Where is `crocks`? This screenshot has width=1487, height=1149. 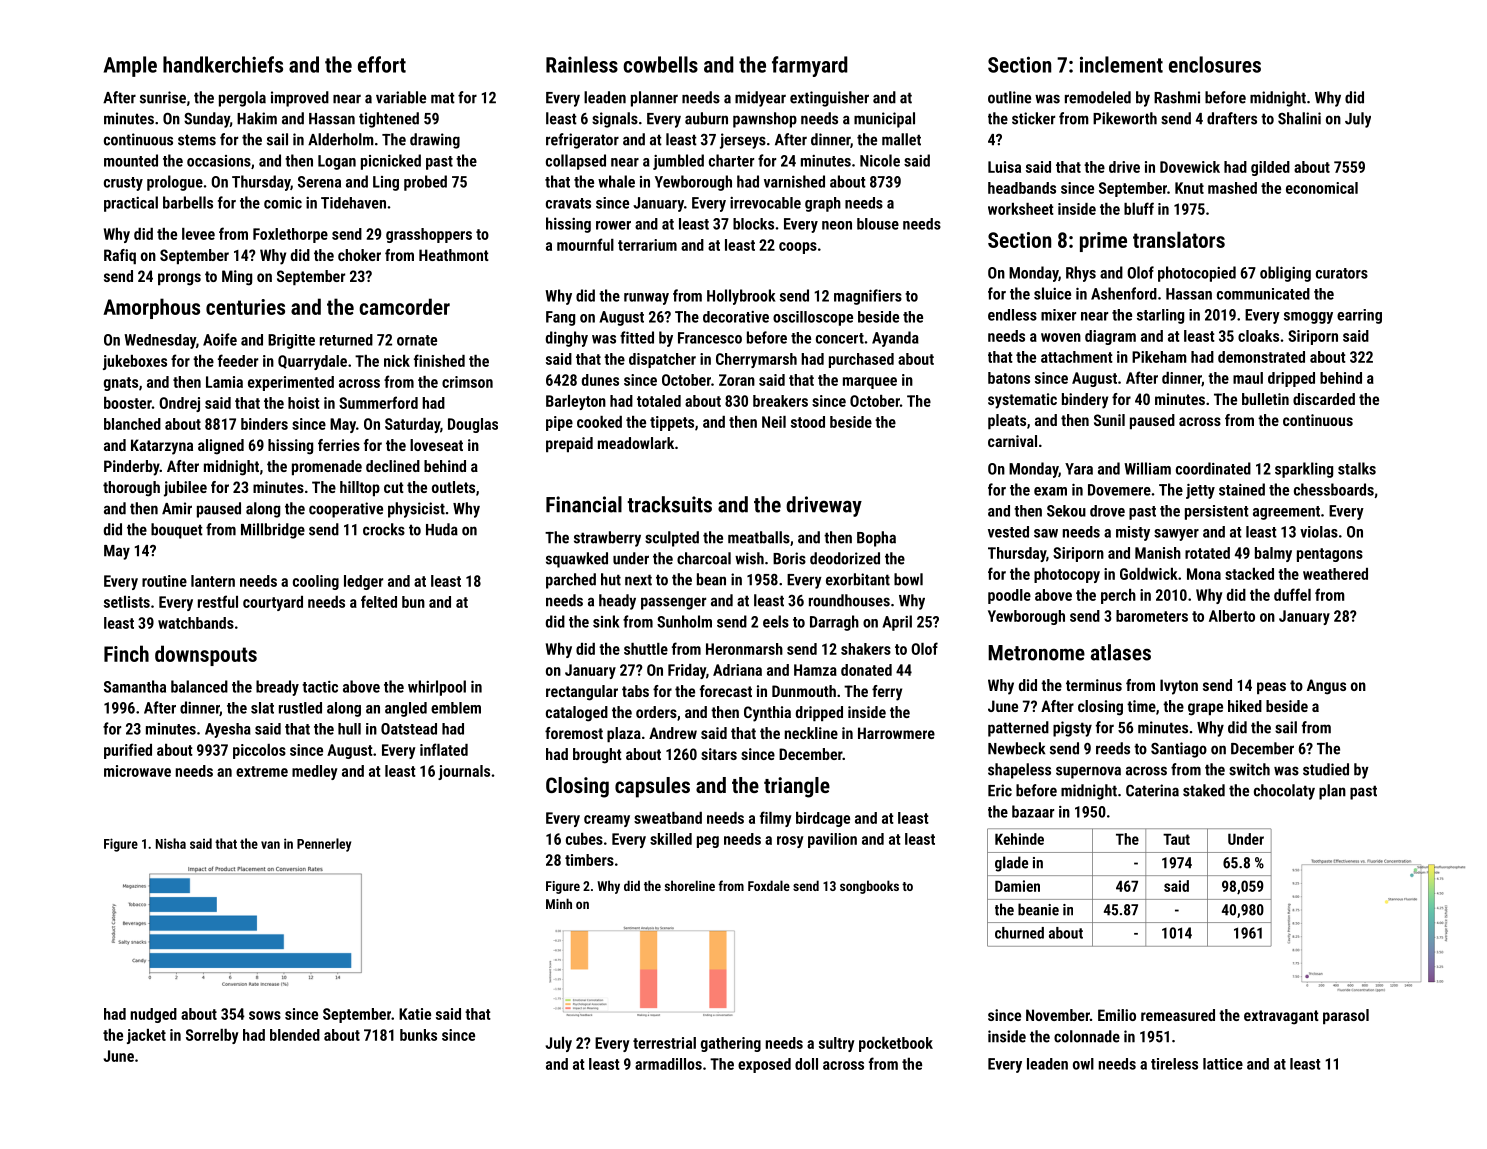
crocks is located at coordinates (384, 529).
